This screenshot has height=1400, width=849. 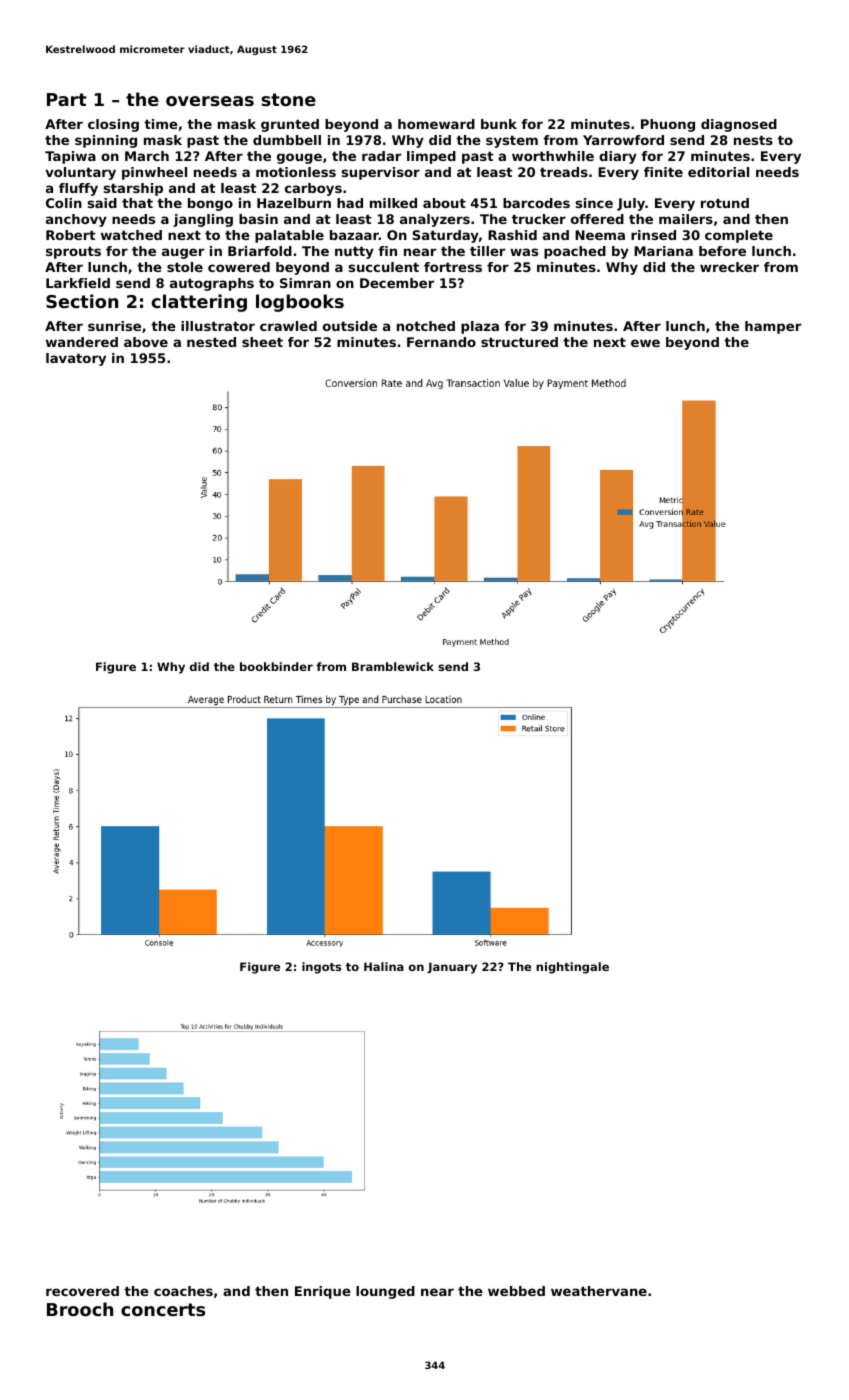 What do you see at coordinates (276, 666) in the screenshot?
I see `bookbinder` at bounding box center [276, 666].
